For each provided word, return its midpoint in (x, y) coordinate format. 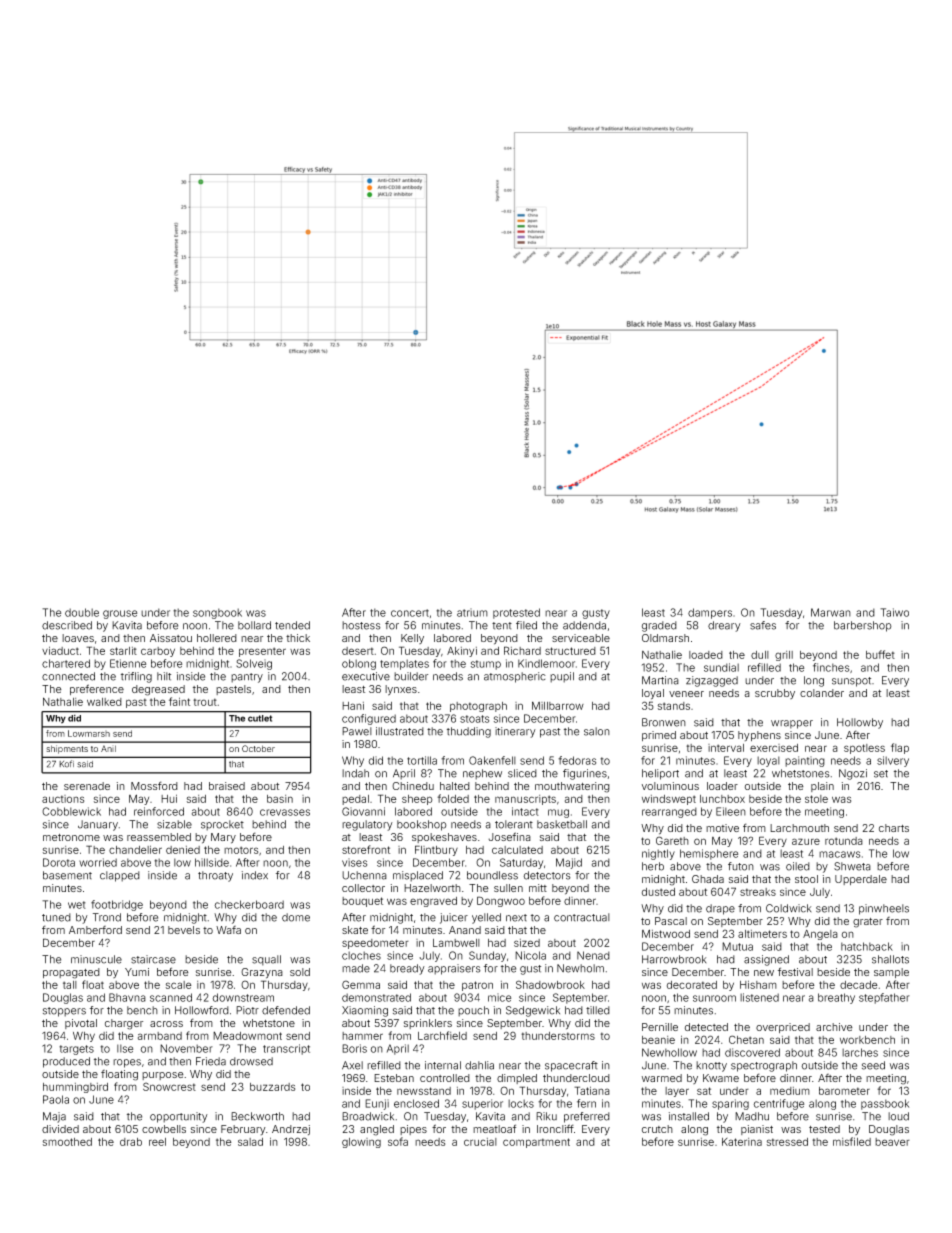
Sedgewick (533, 1011)
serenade (87, 786)
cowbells (164, 1129)
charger (124, 1024)
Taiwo (894, 612)
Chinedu (413, 786)
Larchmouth (799, 828)
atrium (472, 612)
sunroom (714, 998)
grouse (120, 614)
